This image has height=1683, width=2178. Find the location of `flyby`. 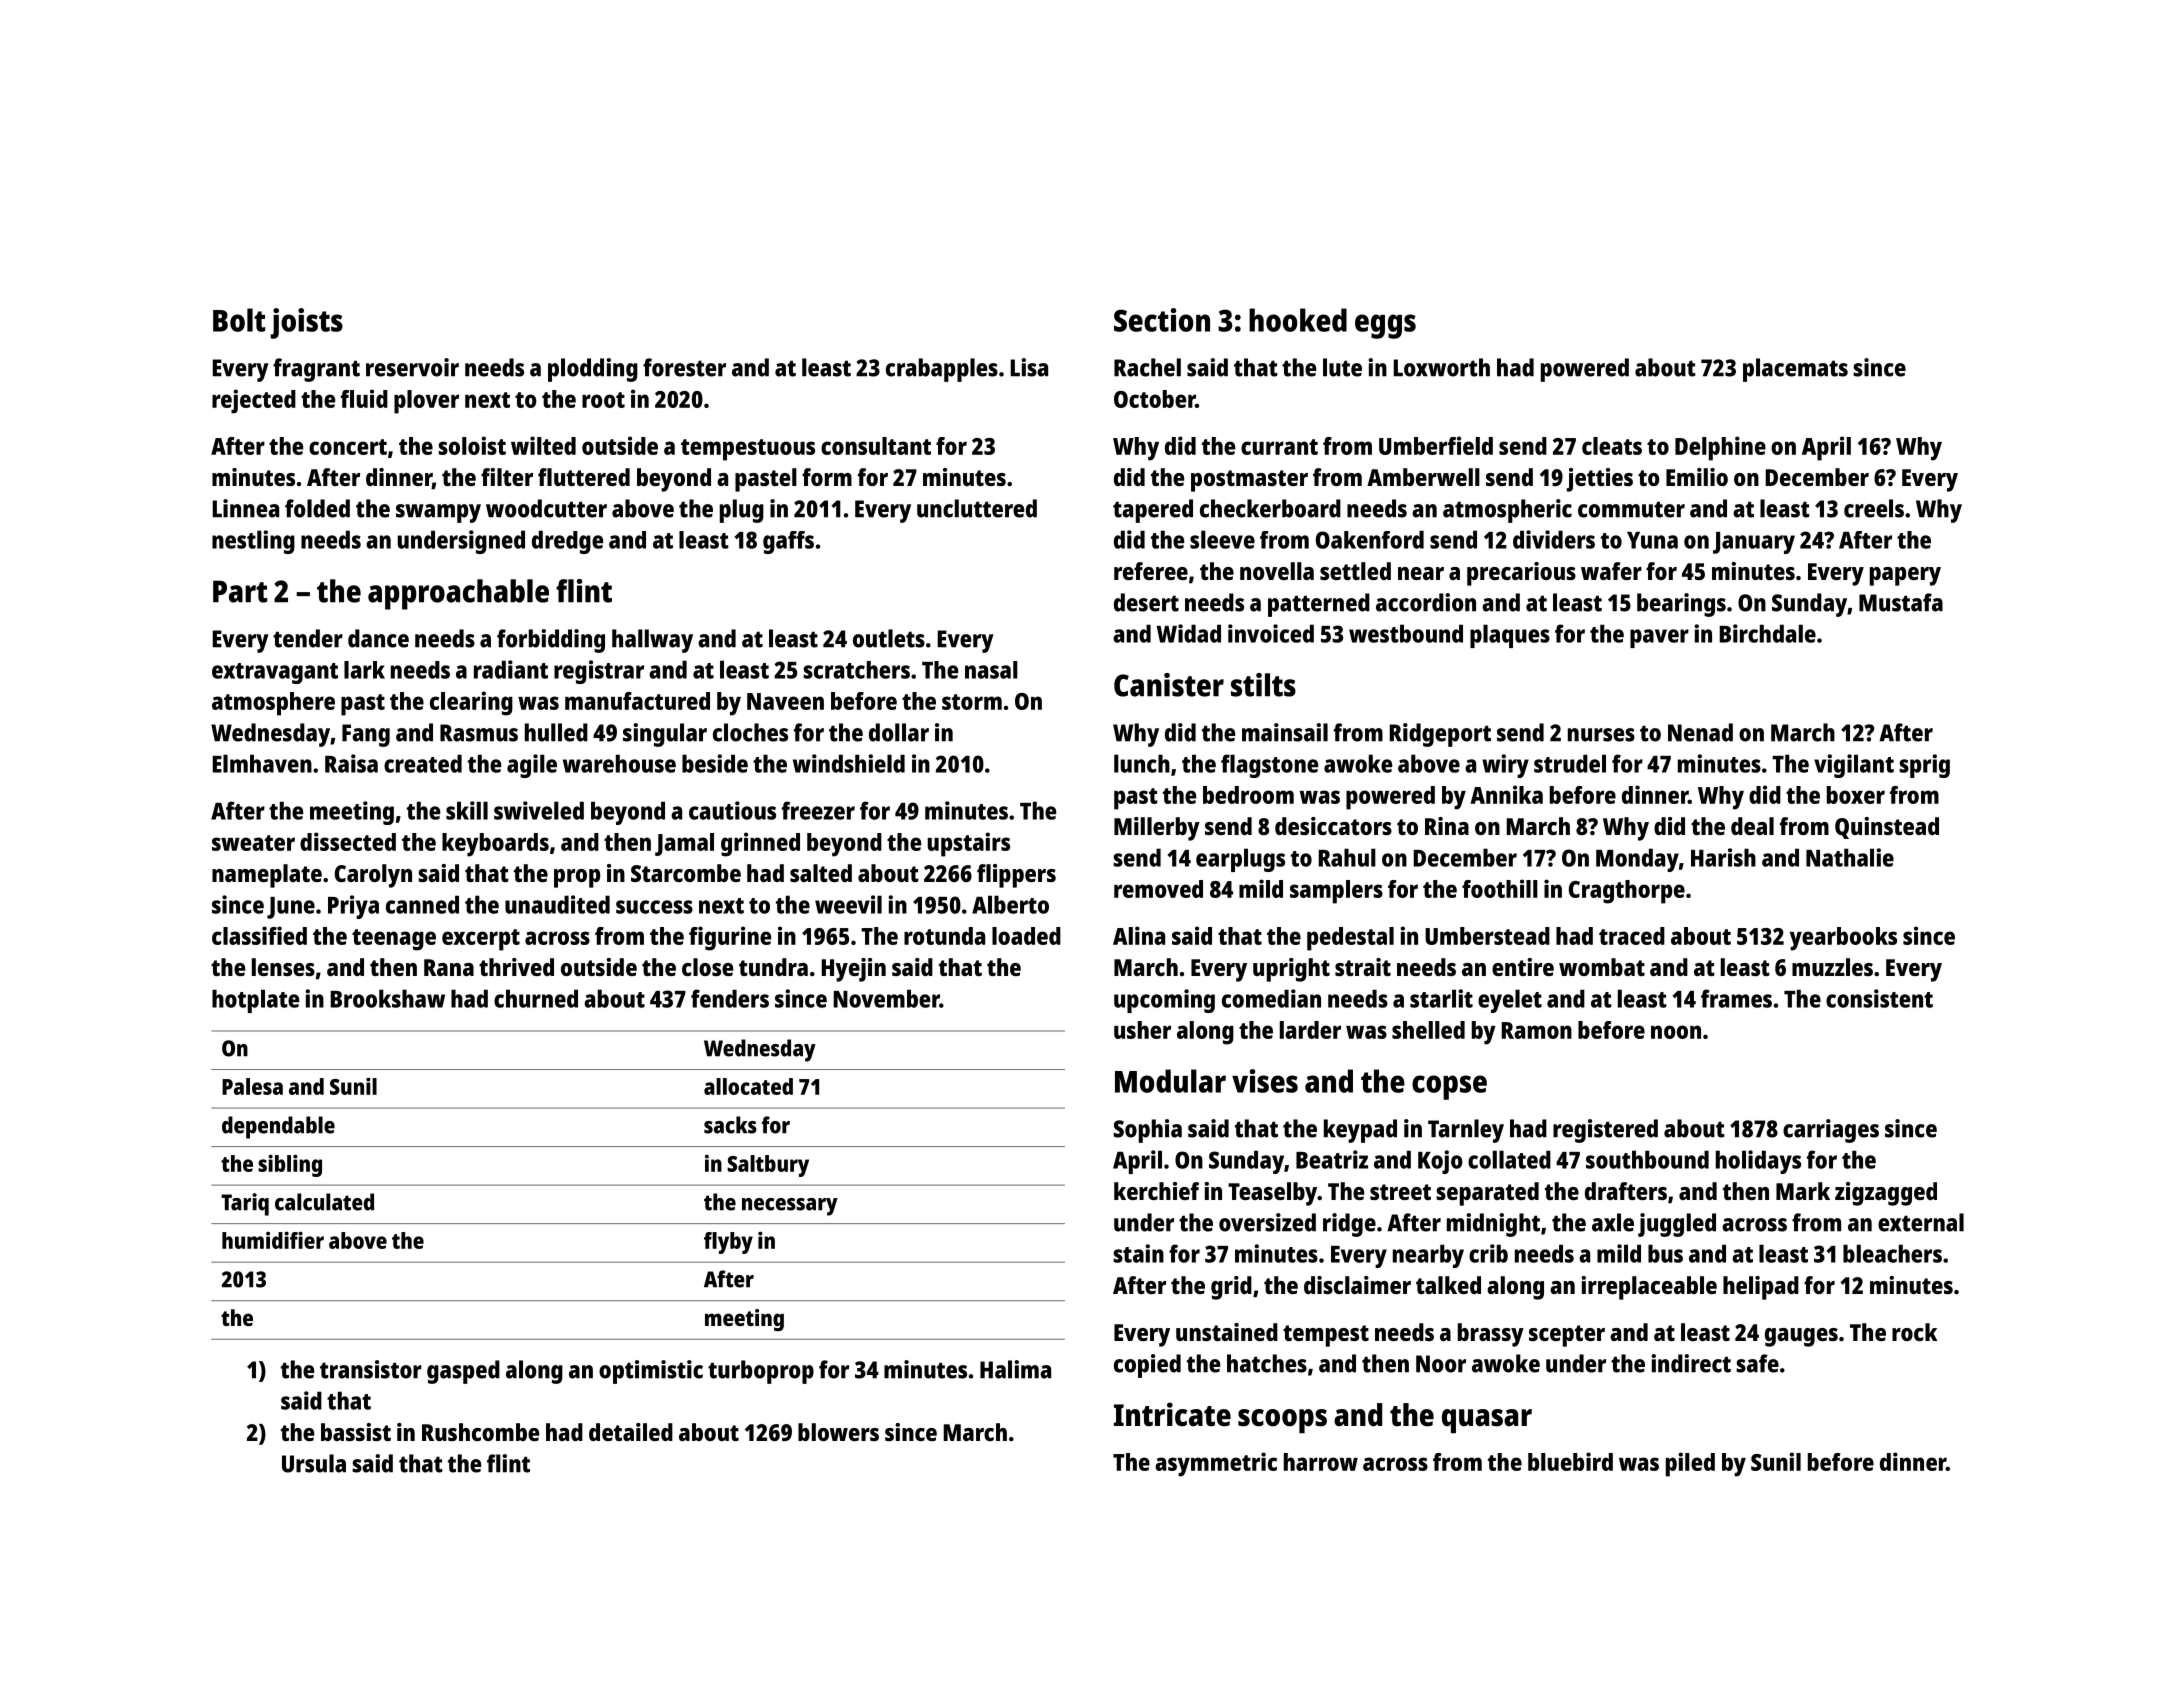

flyby is located at coordinates (728, 1243).
